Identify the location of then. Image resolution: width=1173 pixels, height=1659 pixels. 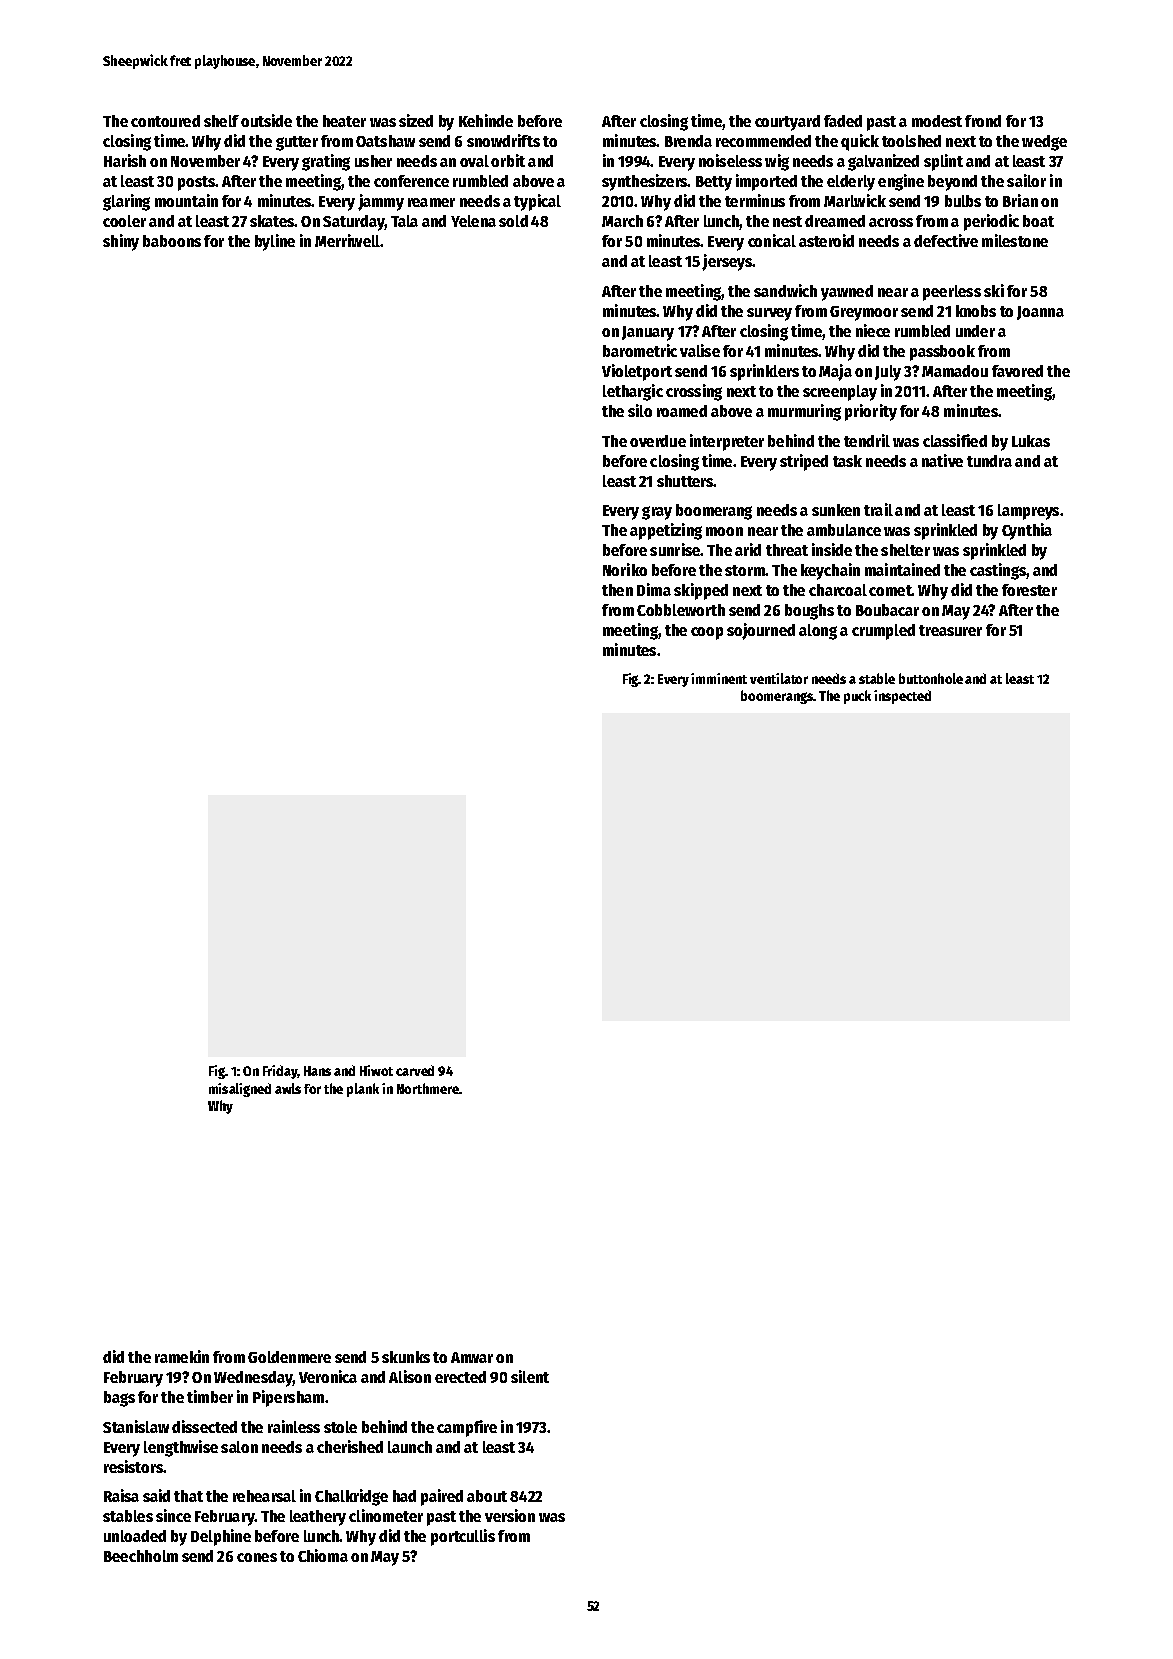
(617, 590).
